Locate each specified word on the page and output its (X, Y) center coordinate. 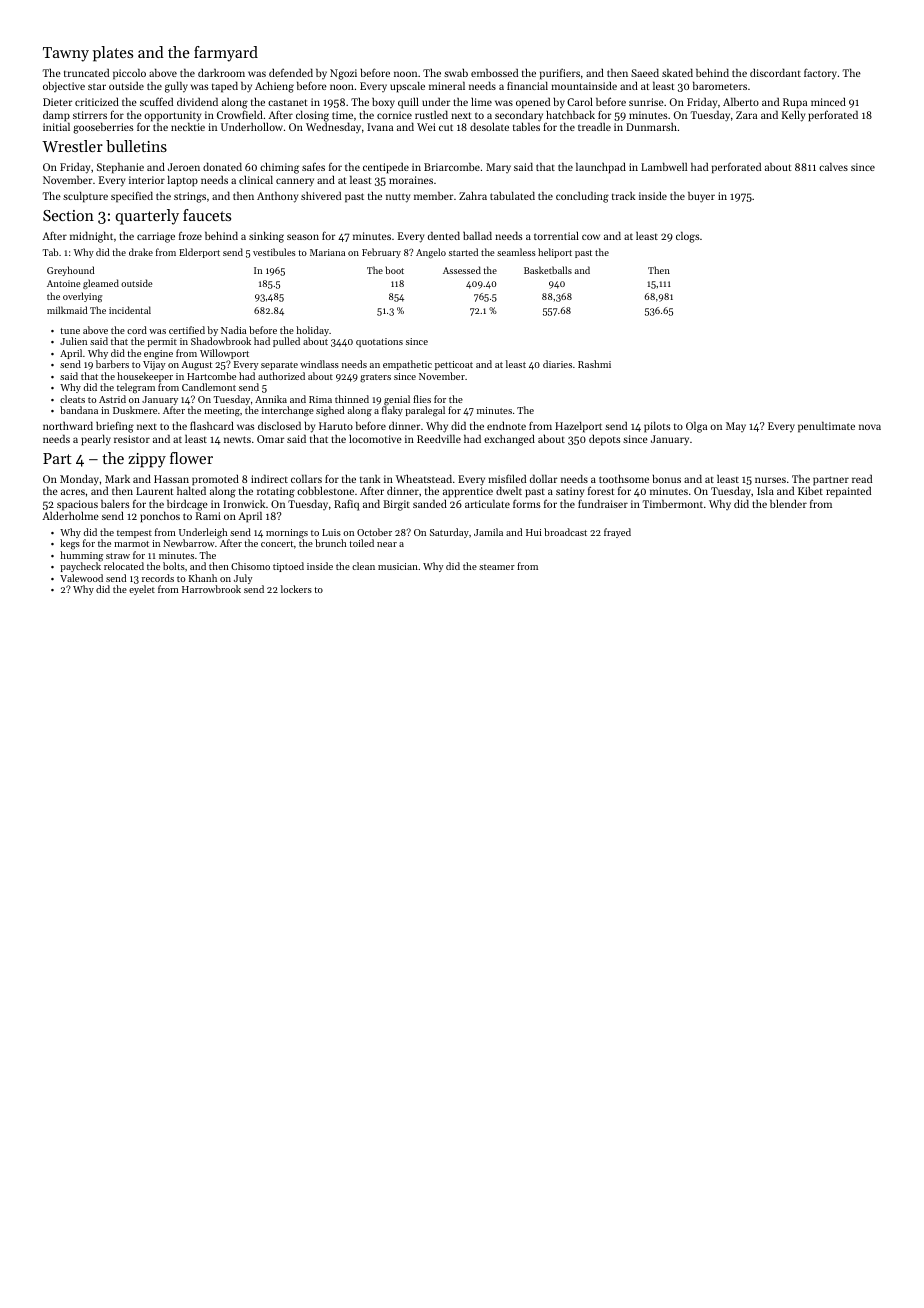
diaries (557, 364)
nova (870, 427)
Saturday (449, 533)
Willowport (224, 354)
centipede (386, 168)
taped (225, 87)
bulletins (136, 146)
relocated (124, 566)
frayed (617, 533)
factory (820, 74)
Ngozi (343, 74)
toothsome (624, 478)
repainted (848, 492)
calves (833, 166)
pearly (96, 440)
